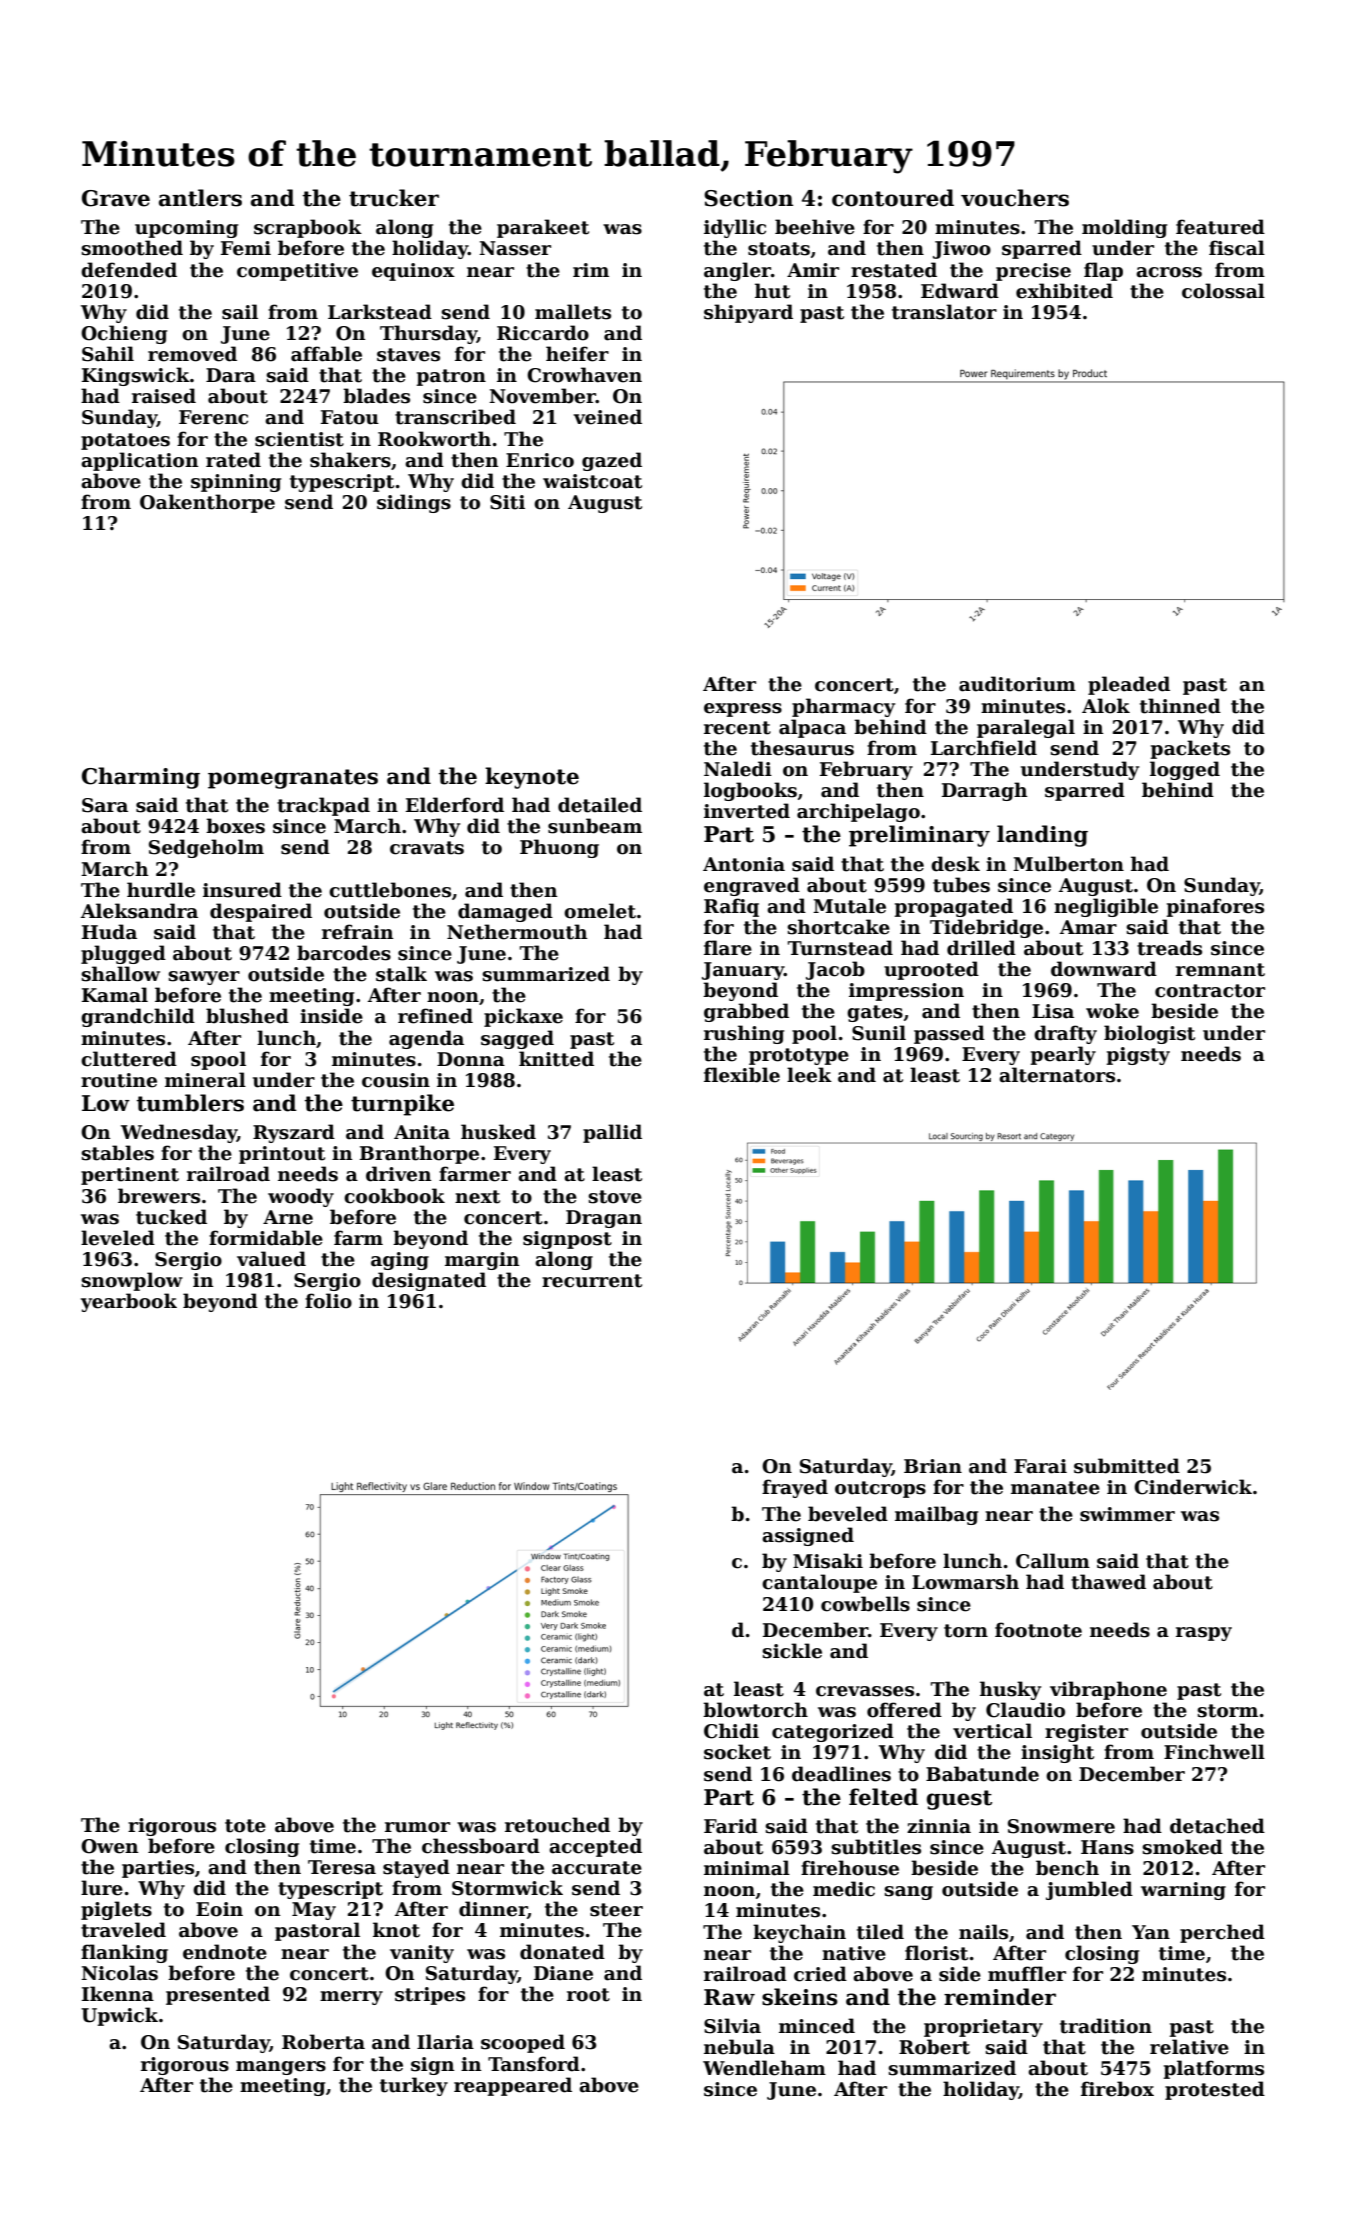  Describe the element at coordinates (1065, 1034) in the image. I see `drafty` at that location.
